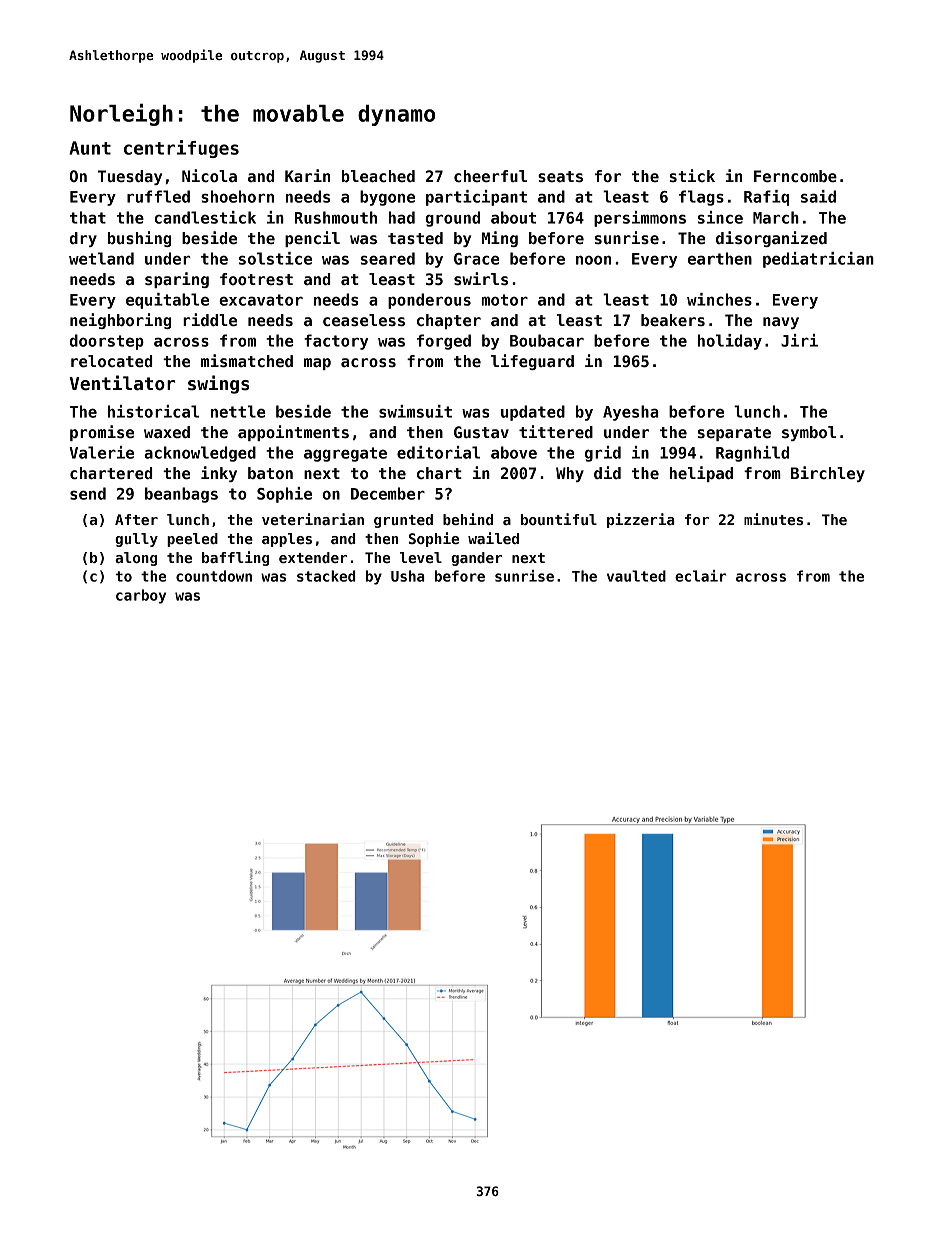 The height and width of the screenshot is (1233, 952). I want to click on Ventilator, so click(122, 383).
